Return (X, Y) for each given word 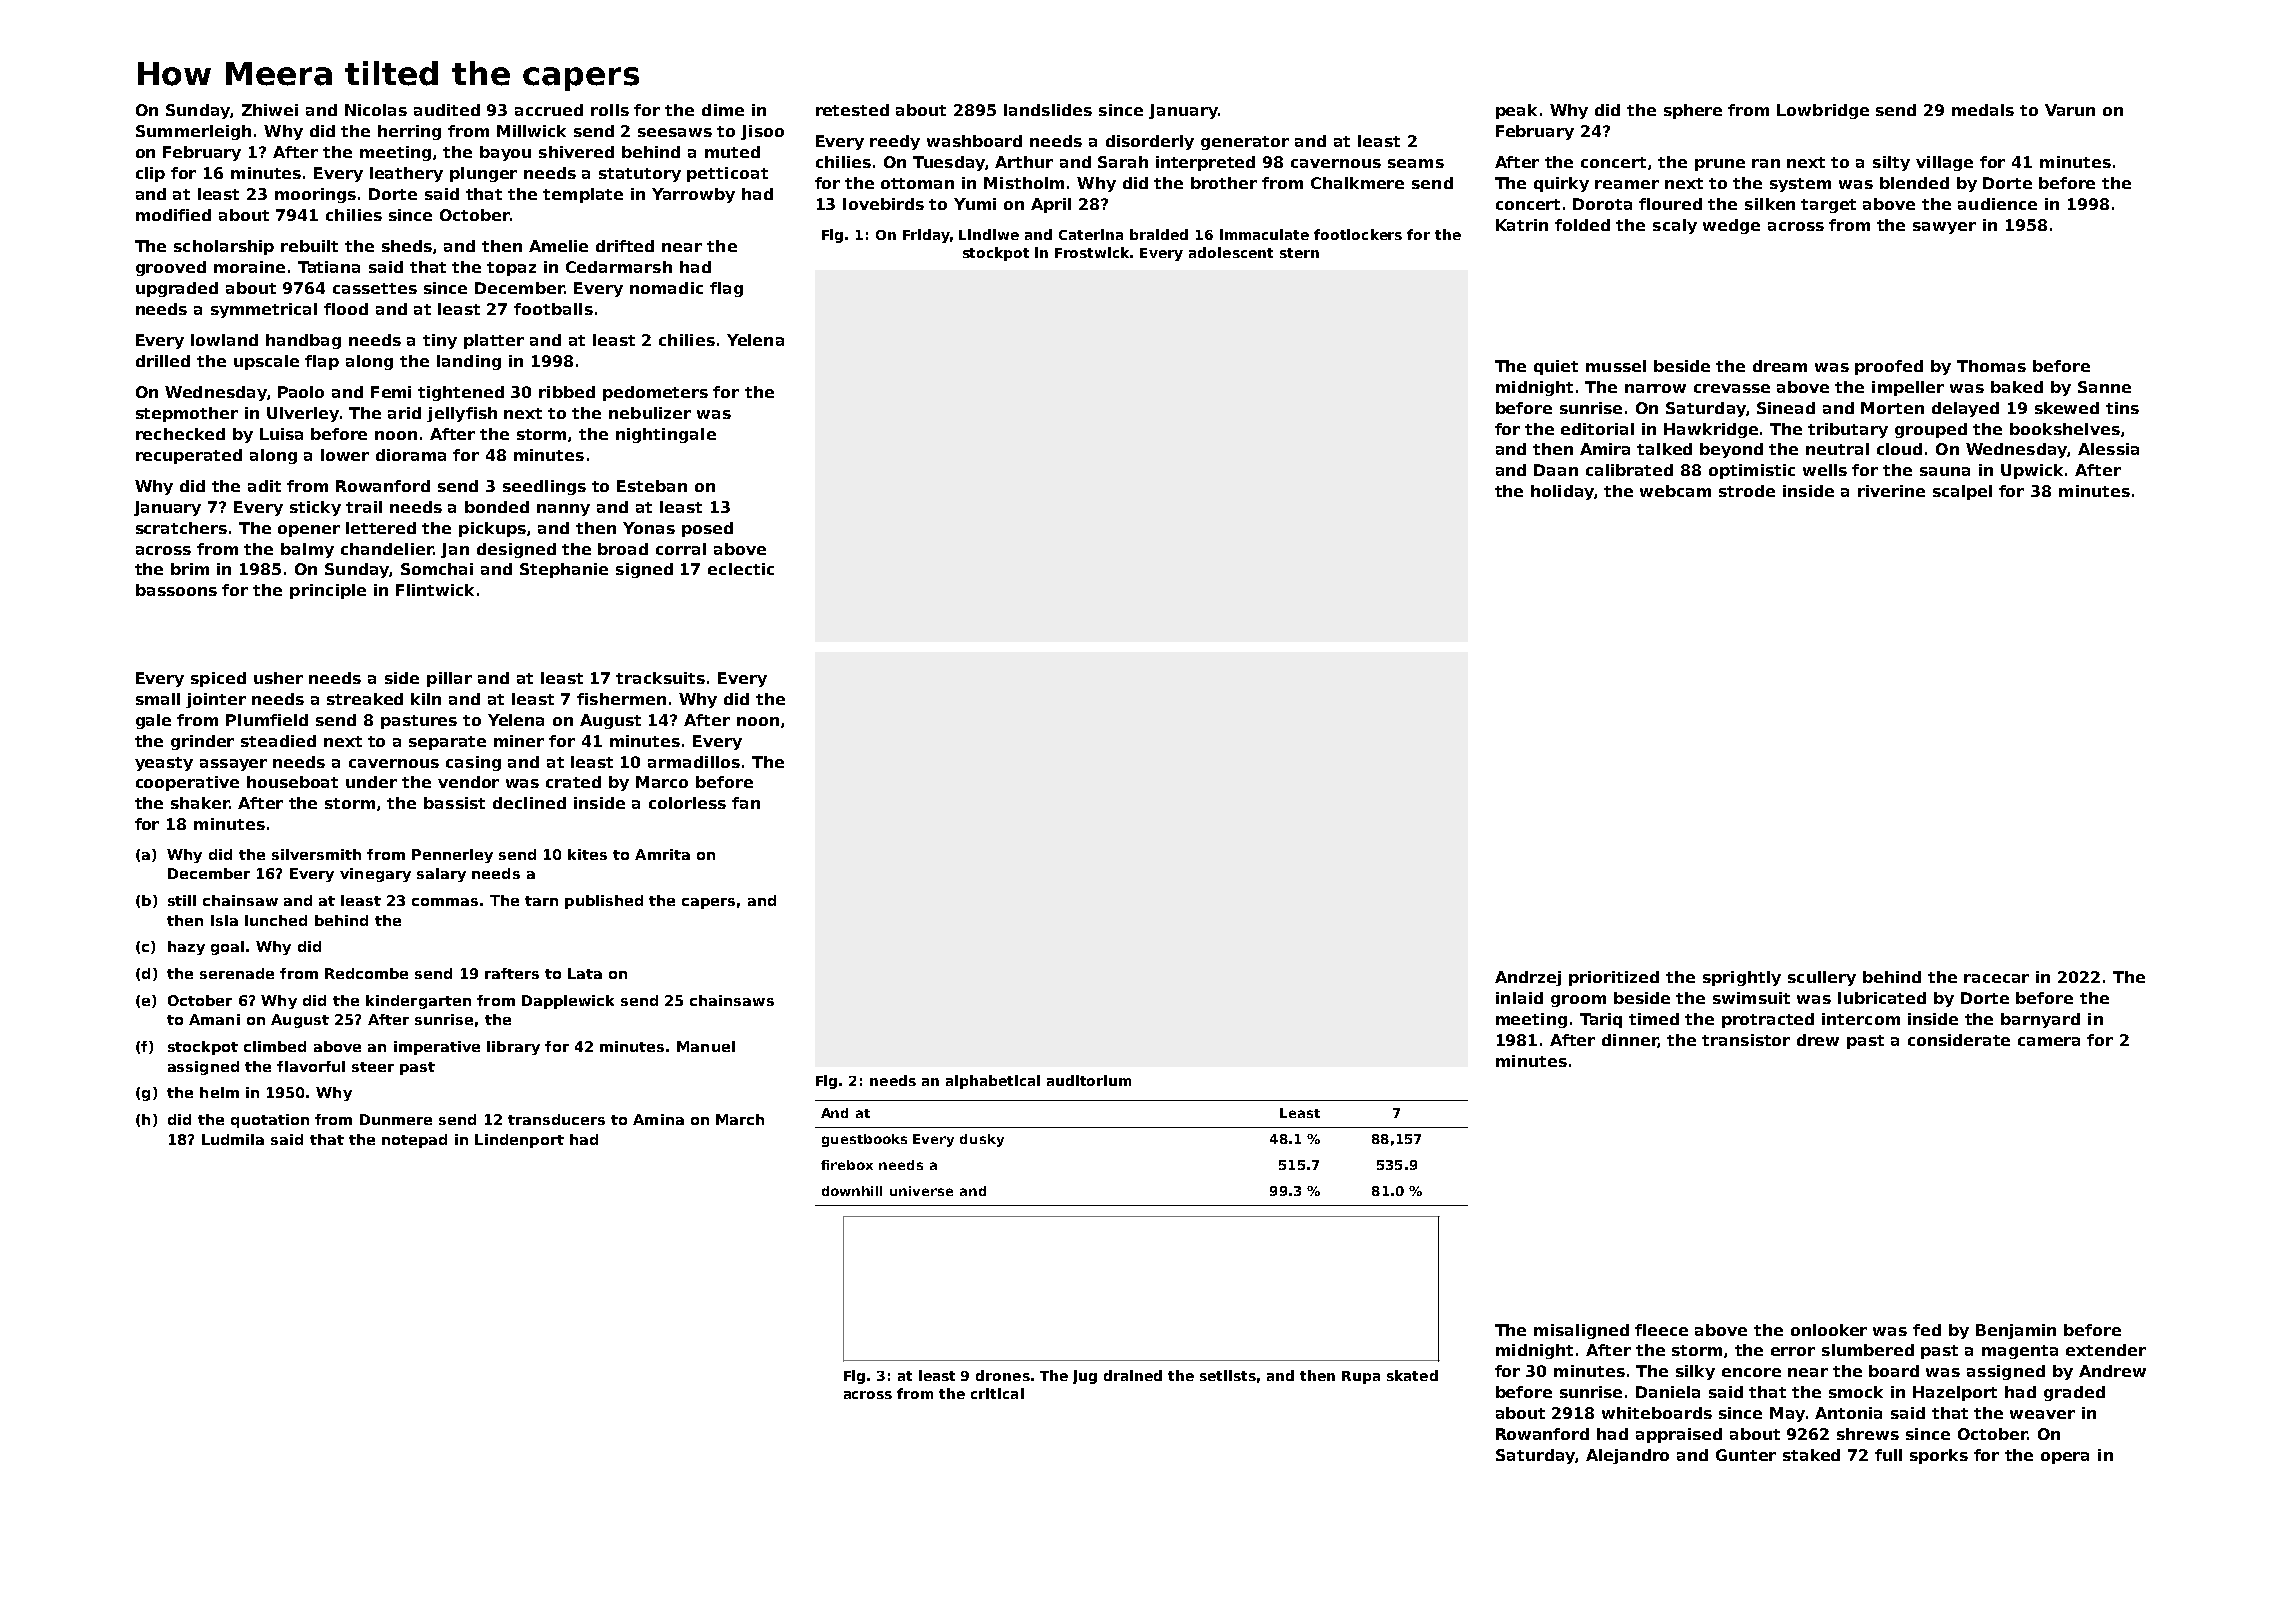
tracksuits (660, 678)
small (158, 699)
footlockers (1358, 234)
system (1800, 185)
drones (1003, 1375)
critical (997, 1393)
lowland (224, 340)
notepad (414, 1141)
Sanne (2104, 387)
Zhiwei (270, 110)
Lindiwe (989, 234)
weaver (2042, 1414)
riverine (1891, 491)
